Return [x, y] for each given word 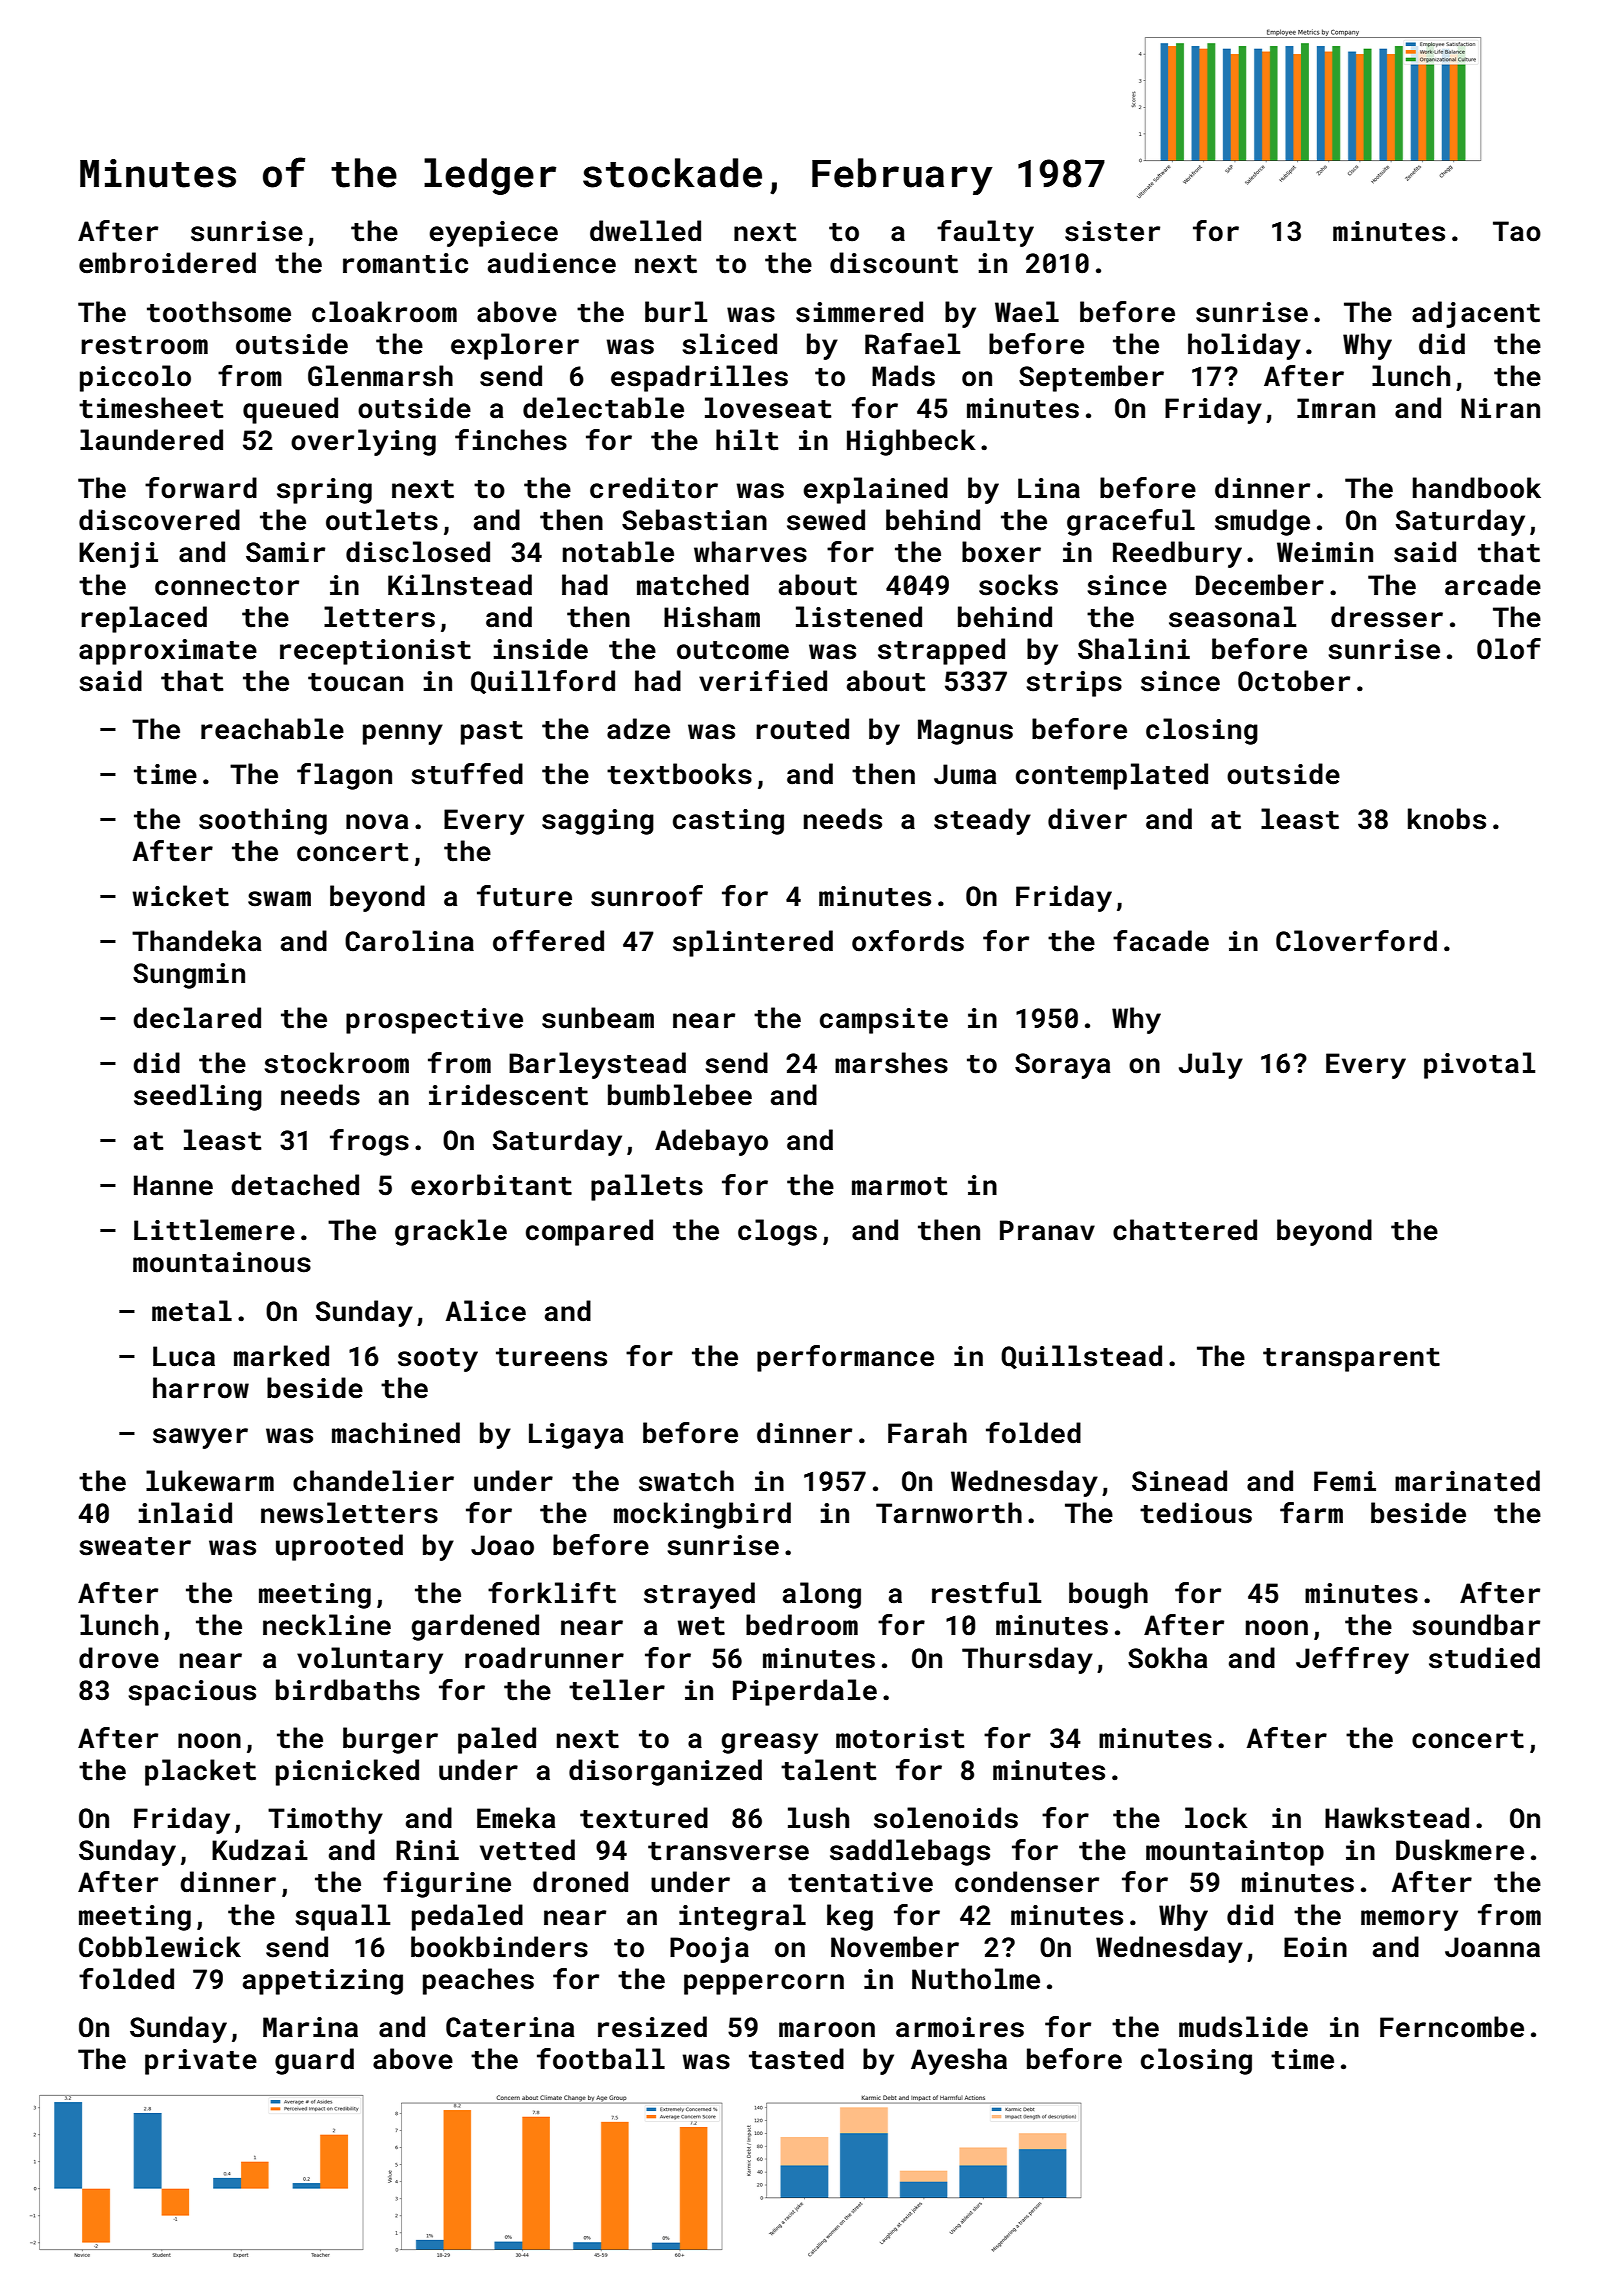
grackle [451, 1232]
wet [701, 1626]
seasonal [1232, 617]
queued [290, 410]
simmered [859, 312]
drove [119, 1658]
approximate [168, 652]
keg [850, 1917]
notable [618, 552]
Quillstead [1081, 1357]
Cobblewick [160, 1947]
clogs [777, 1232]
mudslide [1243, 2027]
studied [1484, 1658]
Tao [1517, 231]
